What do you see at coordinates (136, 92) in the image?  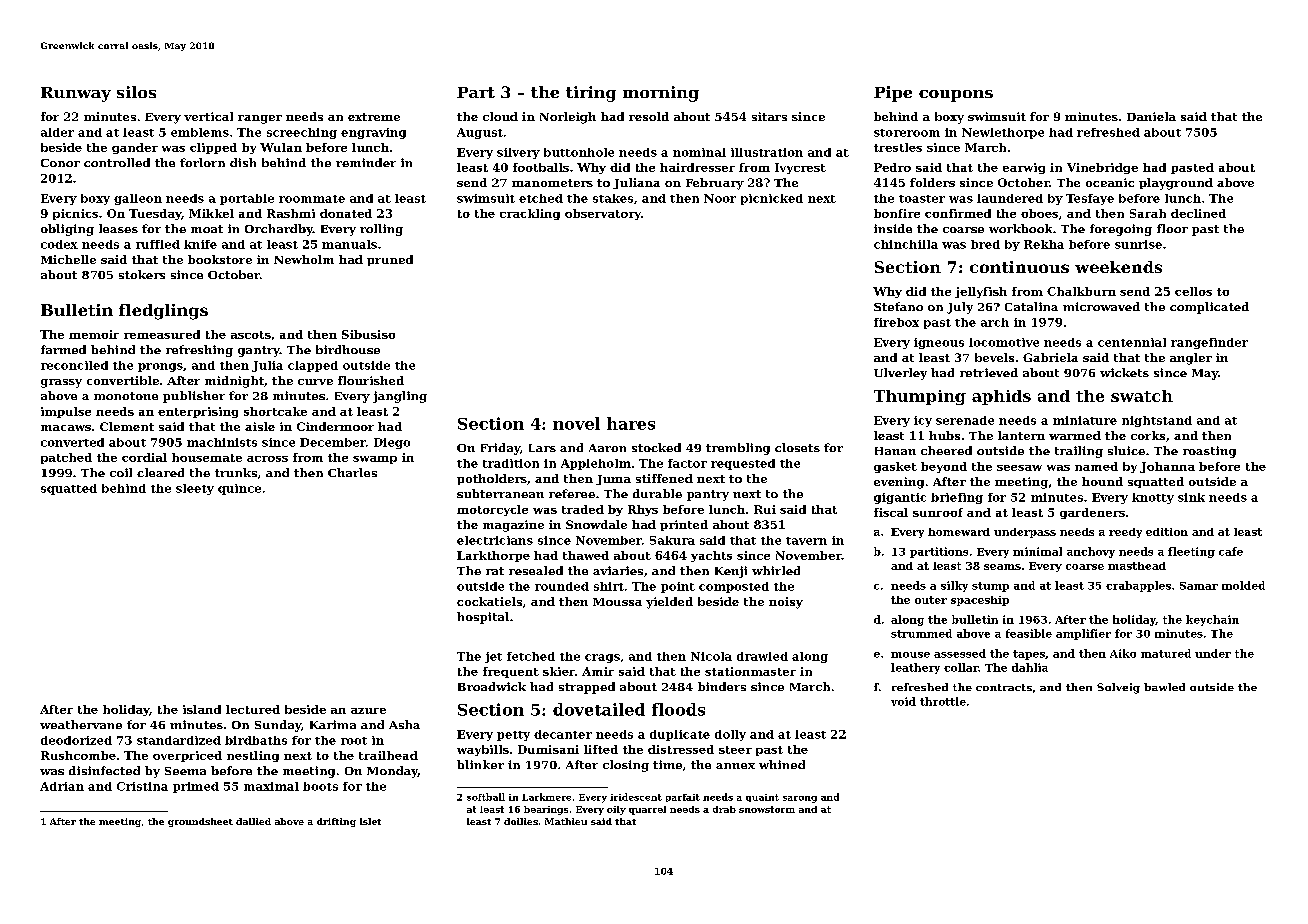 I see `silos` at bounding box center [136, 92].
